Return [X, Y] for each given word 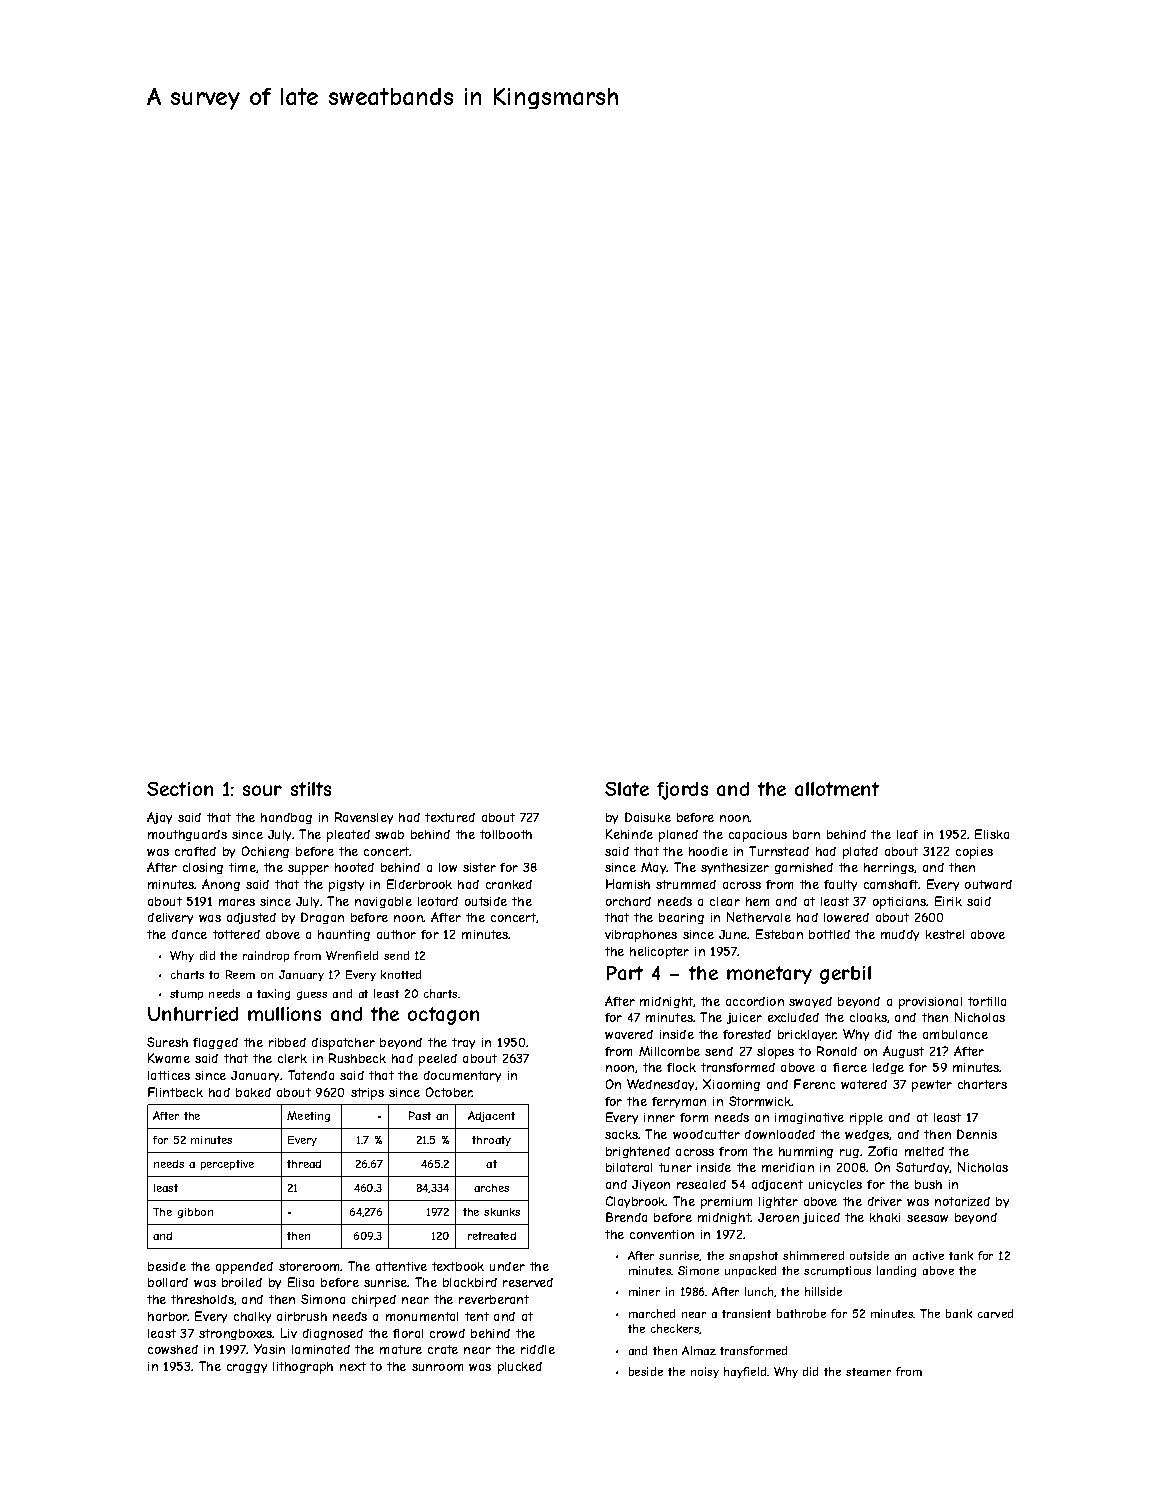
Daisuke [648, 817]
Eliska [992, 834]
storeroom [310, 1266]
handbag [286, 818]
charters [982, 1084]
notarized [962, 1201]
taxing [273, 994]
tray [463, 1043]
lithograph [303, 1368]
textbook [458, 1266]
